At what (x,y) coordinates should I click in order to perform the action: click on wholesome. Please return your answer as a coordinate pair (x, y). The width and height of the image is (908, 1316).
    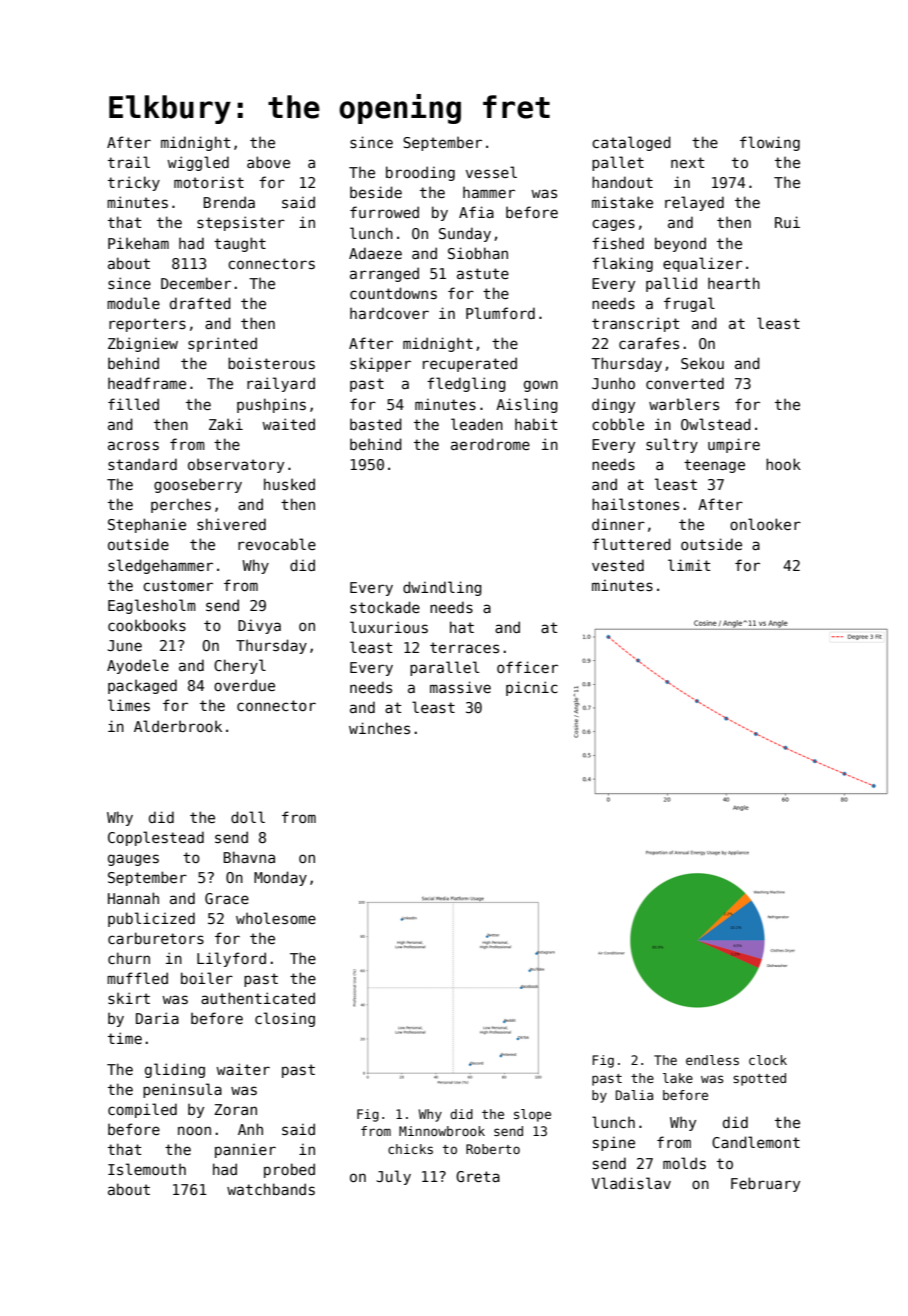
    Looking at the image, I should click on (276, 918).
